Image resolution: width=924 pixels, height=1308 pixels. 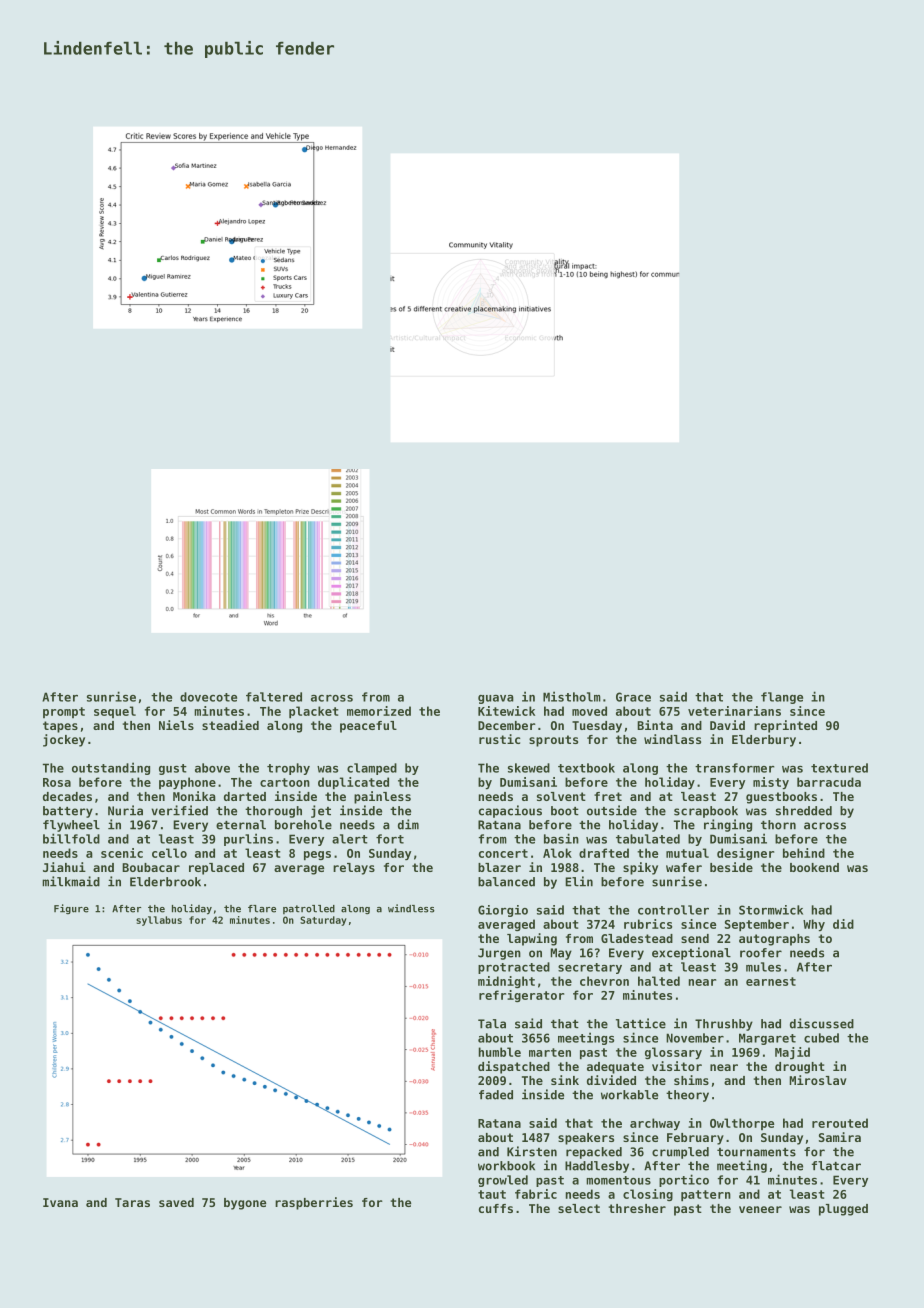 I want to click on bygone, so click(x=245, y=1204).
